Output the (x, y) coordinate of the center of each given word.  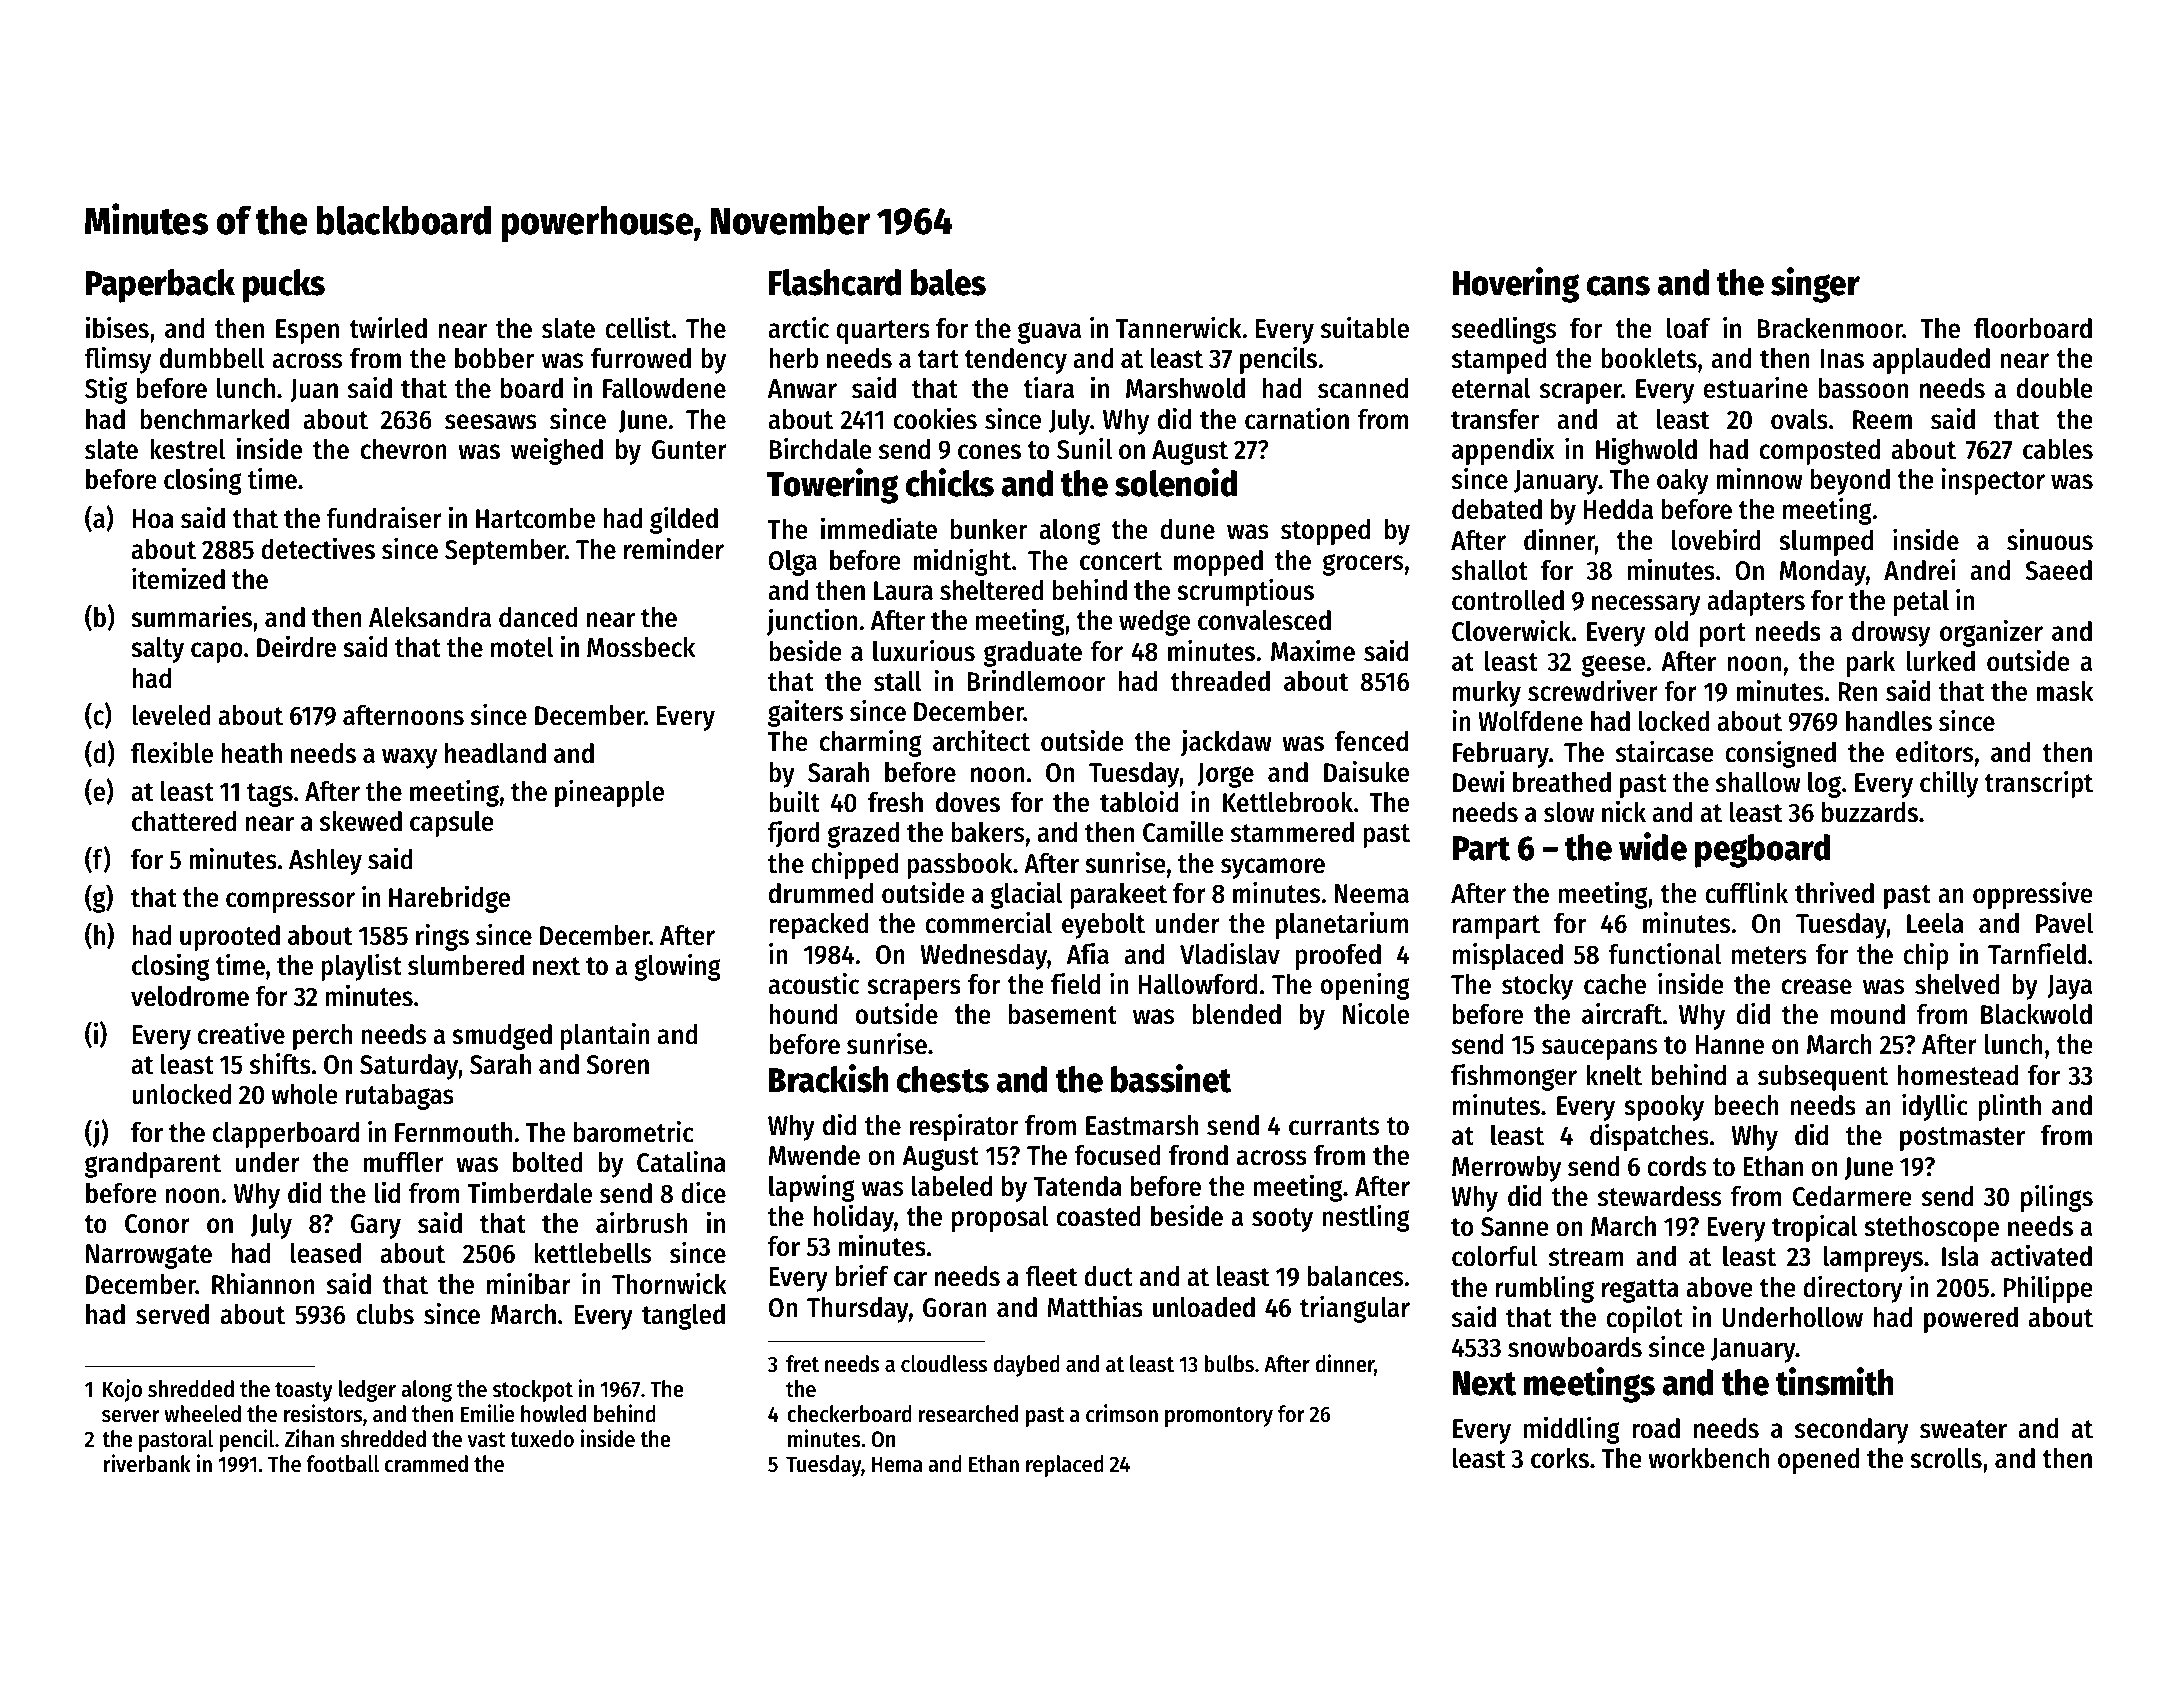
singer (1815, 285)
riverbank (147, 1463)
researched (968, 1414)
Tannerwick (1179, 327)
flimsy (117, 360)
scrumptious (1245, 592)
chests (943, 1079)
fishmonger (1514, 1077)
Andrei (1919, 569)
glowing (677, 967)
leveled (171, 715)
